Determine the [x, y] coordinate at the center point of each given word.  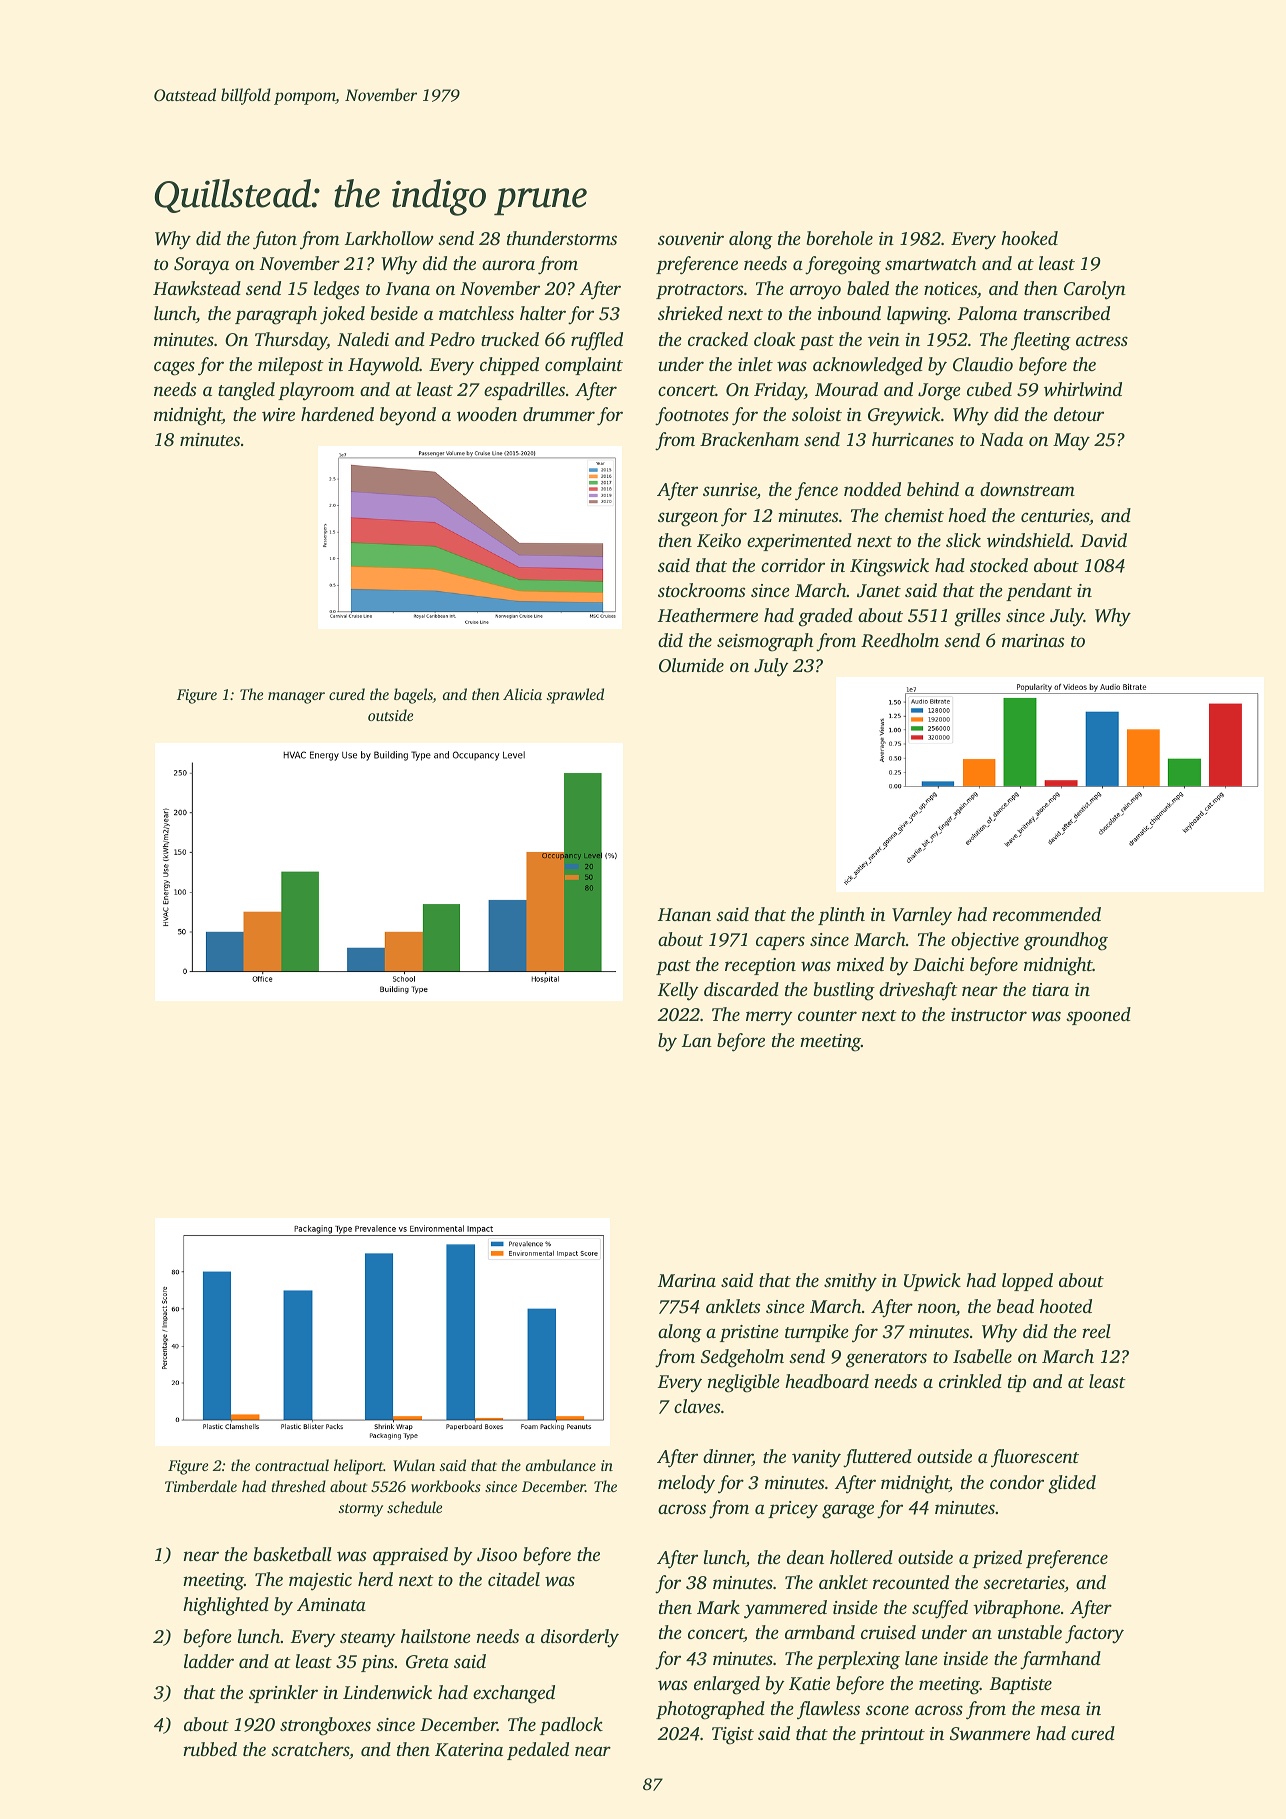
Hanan [684, 914]
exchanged [514, 1694]
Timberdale [201, 1486]
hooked [1029, 238]
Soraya [201, 266]
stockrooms [701, 590]
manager [296, 698]
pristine [749, 1333]
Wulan [414, 1465]
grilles [977, 617]
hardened [337, 414]
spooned [1098, 1016]
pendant [1039, 592]
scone [887, 1710]
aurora [508, 265]
